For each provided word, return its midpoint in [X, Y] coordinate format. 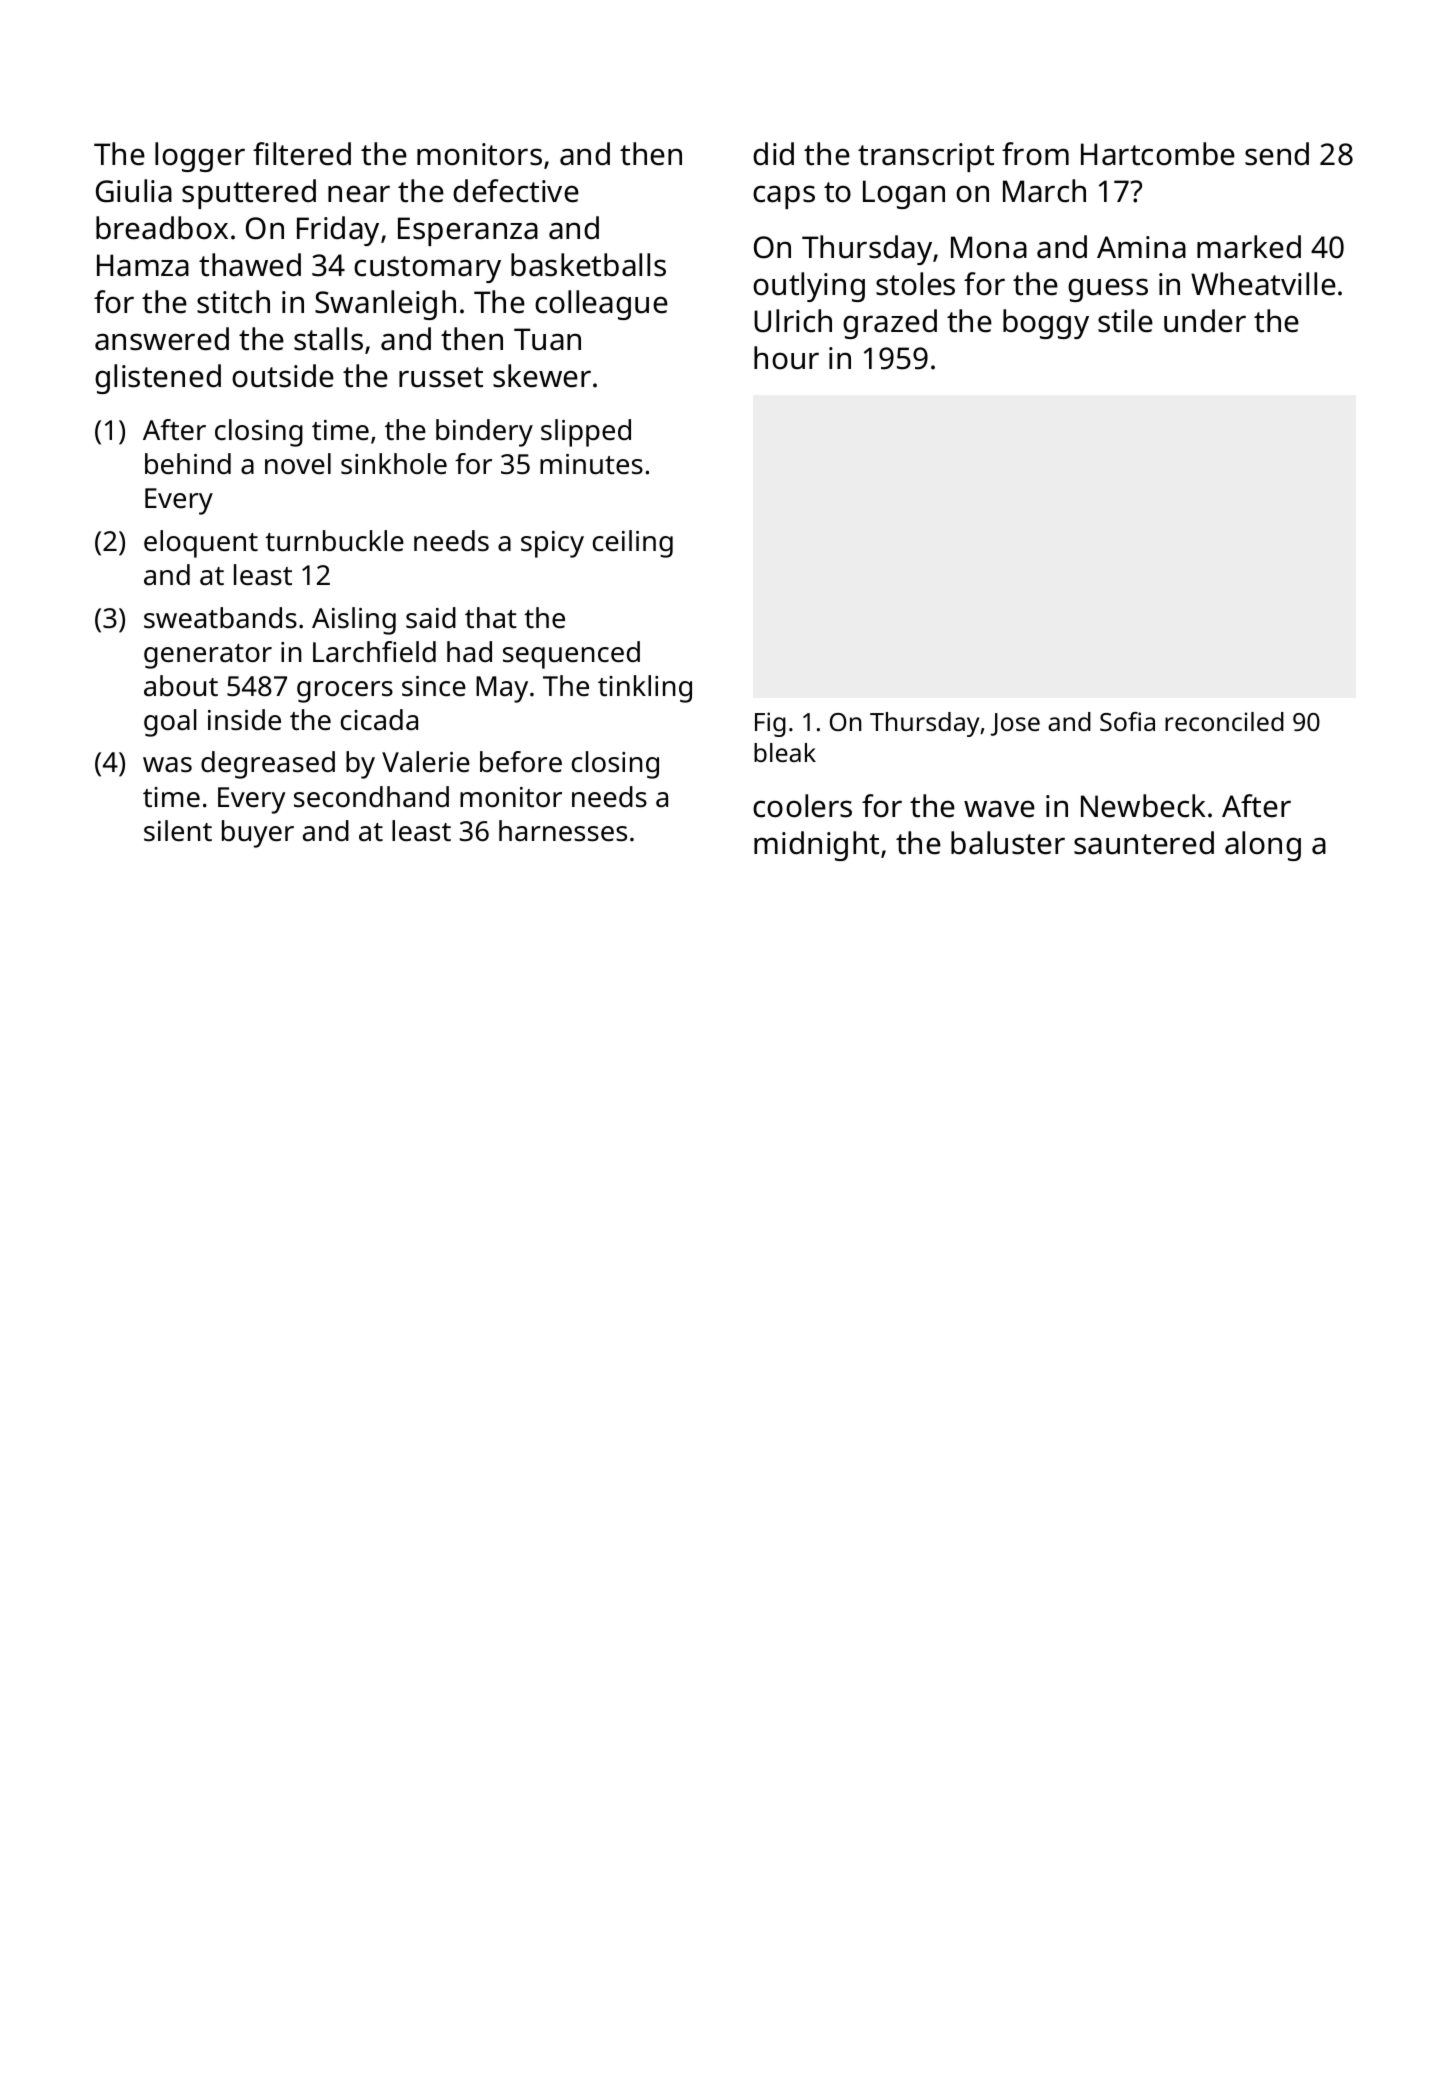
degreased [268, 765]
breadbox [162, 228]
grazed [890, 324]
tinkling [645, 689]
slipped [586, 433]
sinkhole [394, 464]
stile [1125, 321]
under [1205, 321]
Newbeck [1143, 806]
